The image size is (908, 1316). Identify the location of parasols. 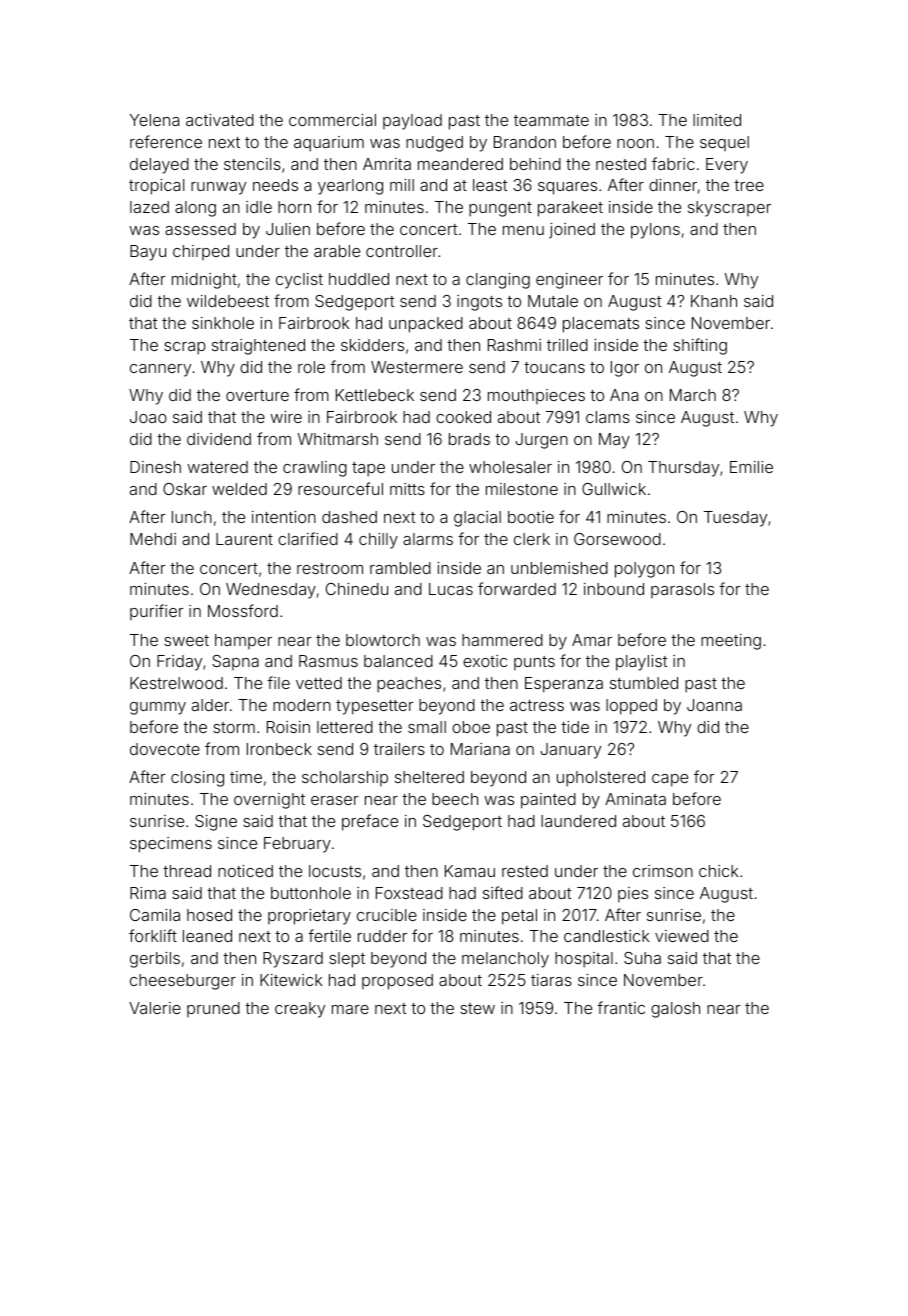
(682, 590).
